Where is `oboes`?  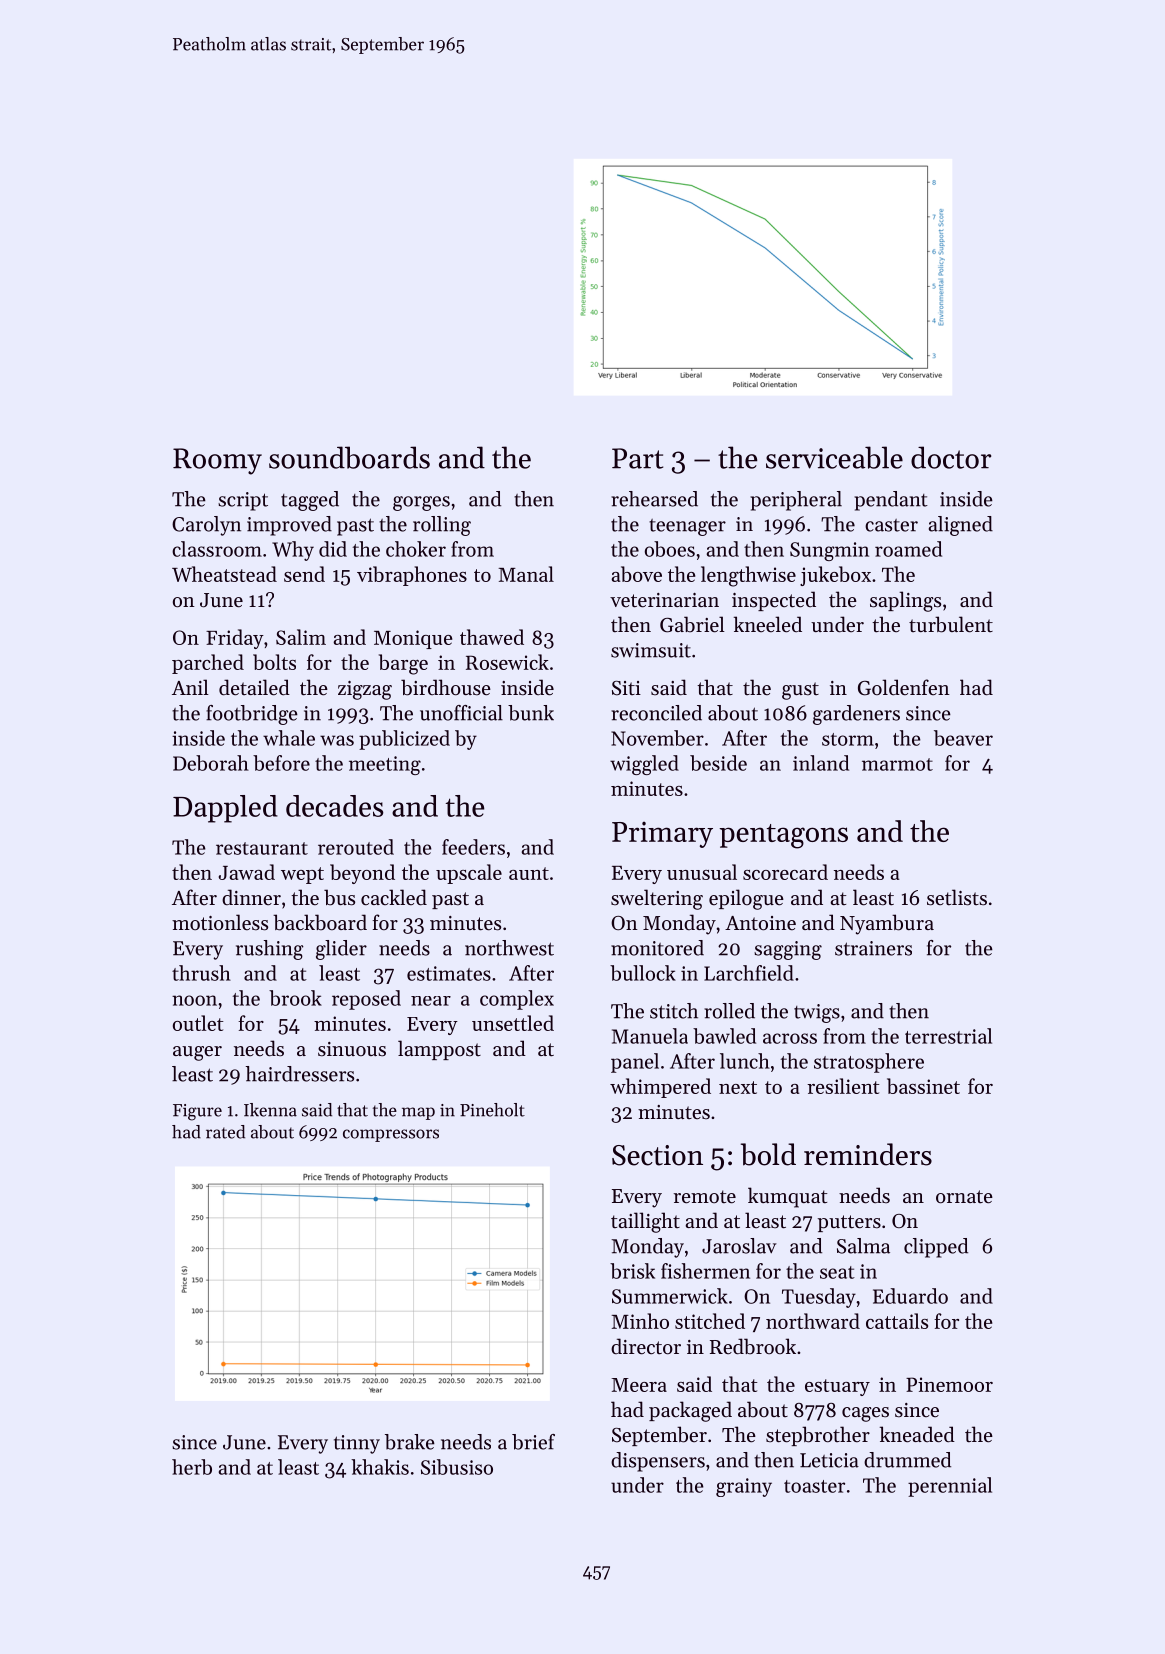 oboes is located at coordinates (670, 549).
